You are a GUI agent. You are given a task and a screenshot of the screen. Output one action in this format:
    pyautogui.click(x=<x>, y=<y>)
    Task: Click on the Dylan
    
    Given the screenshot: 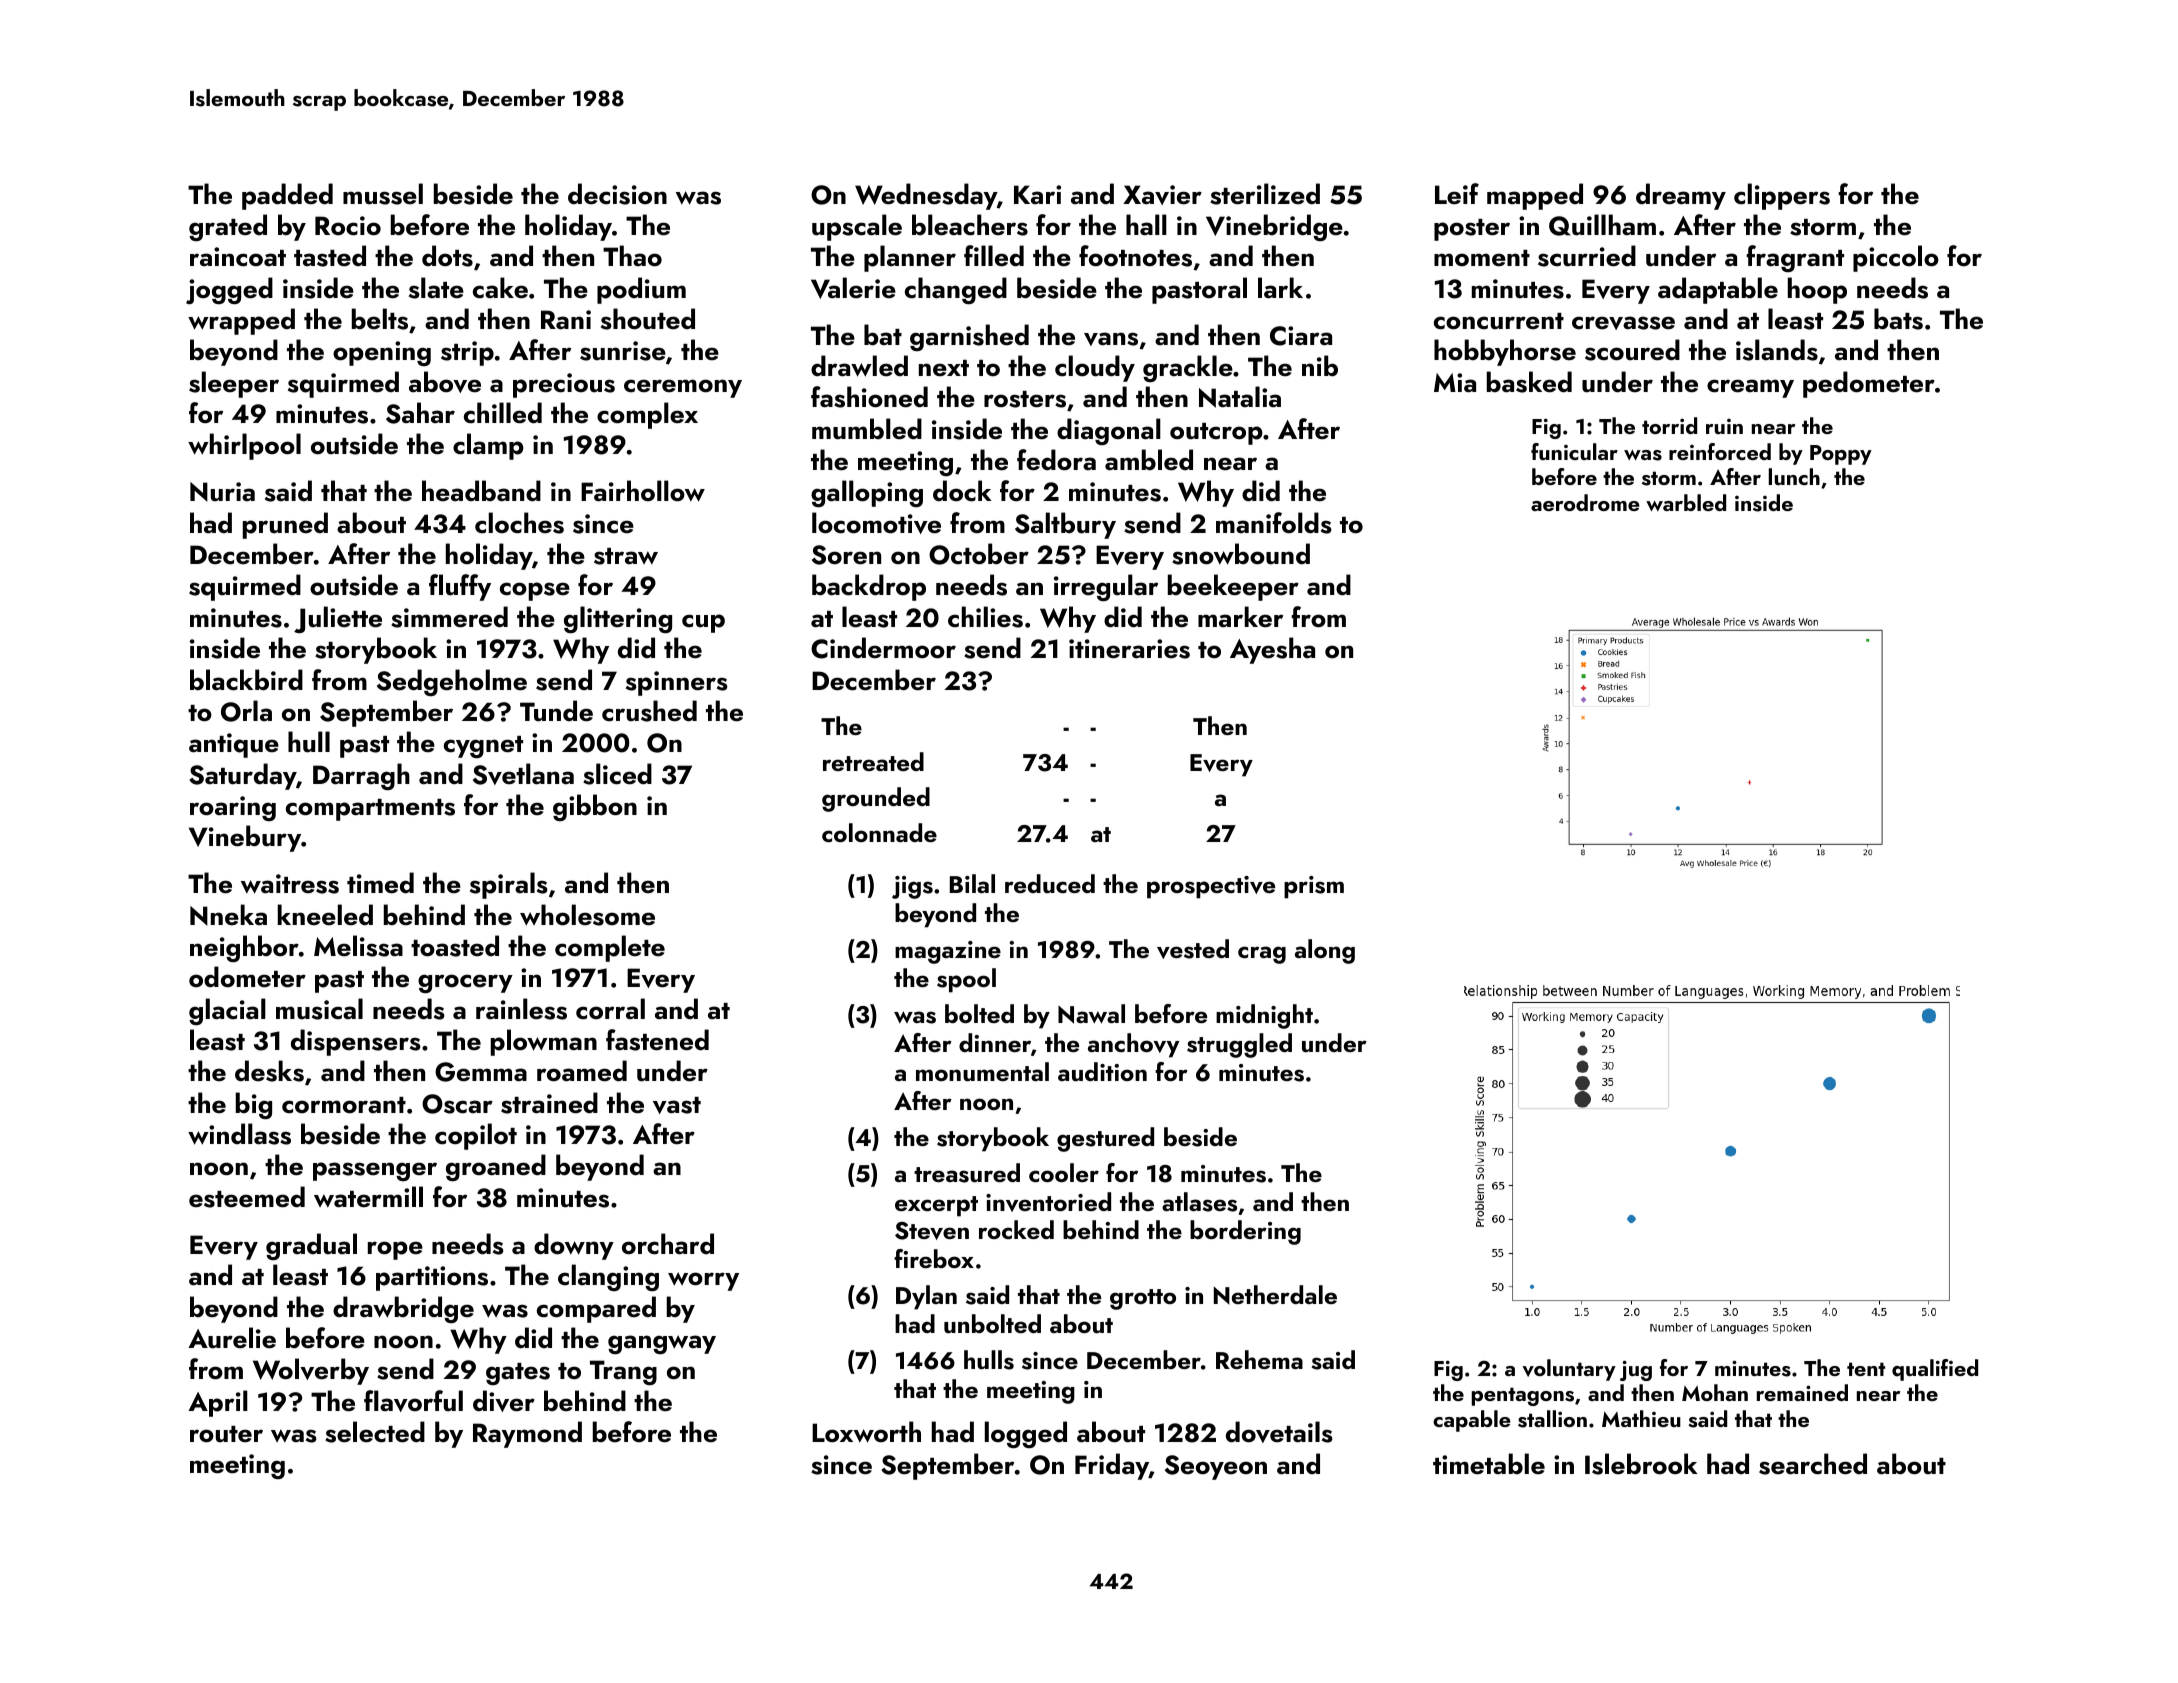 What is the action you would take?
    pyautogui.click(x=926, y=1297)
